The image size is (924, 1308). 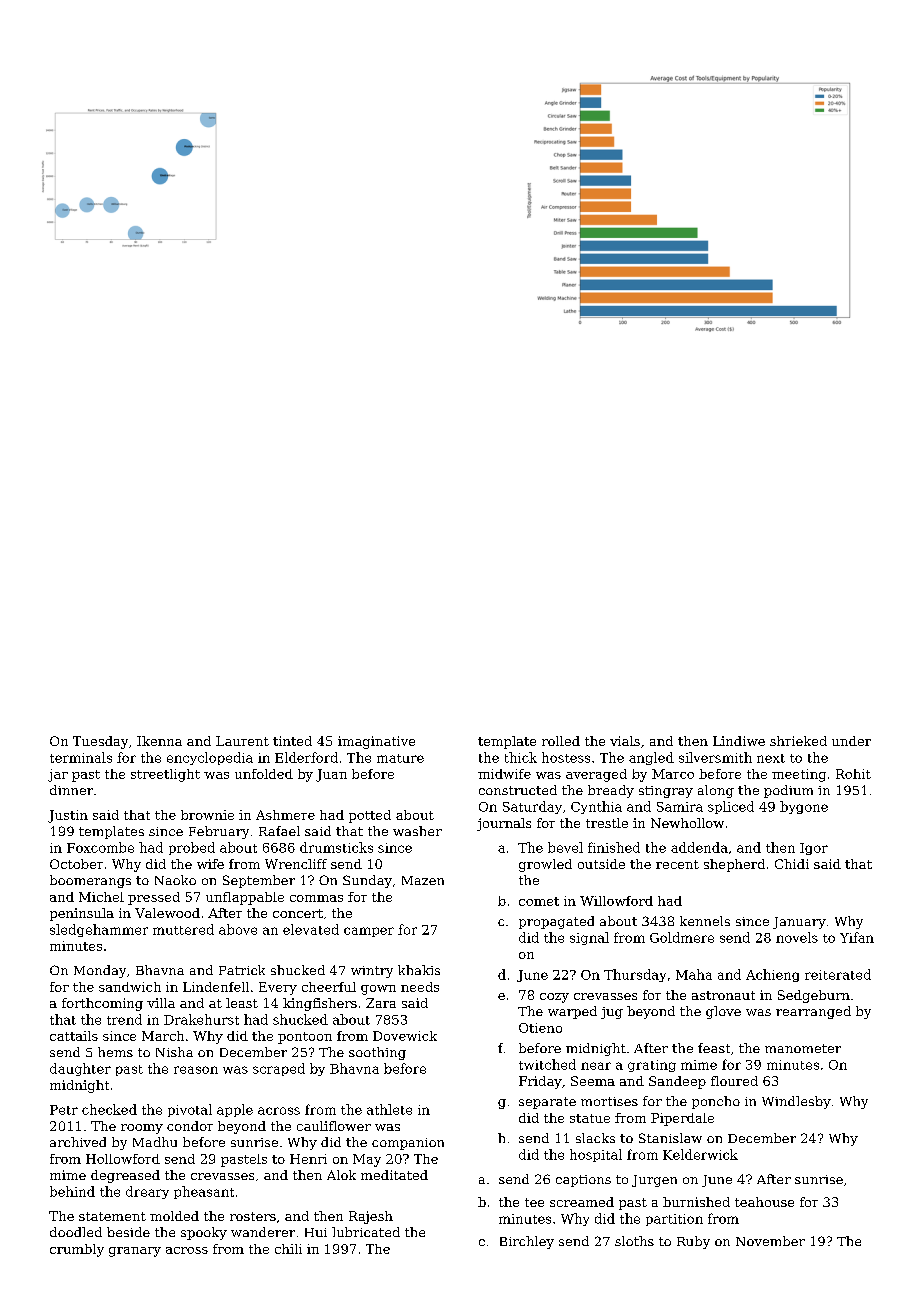 I want to click on crumbly, so click(x=77, y=1250).
